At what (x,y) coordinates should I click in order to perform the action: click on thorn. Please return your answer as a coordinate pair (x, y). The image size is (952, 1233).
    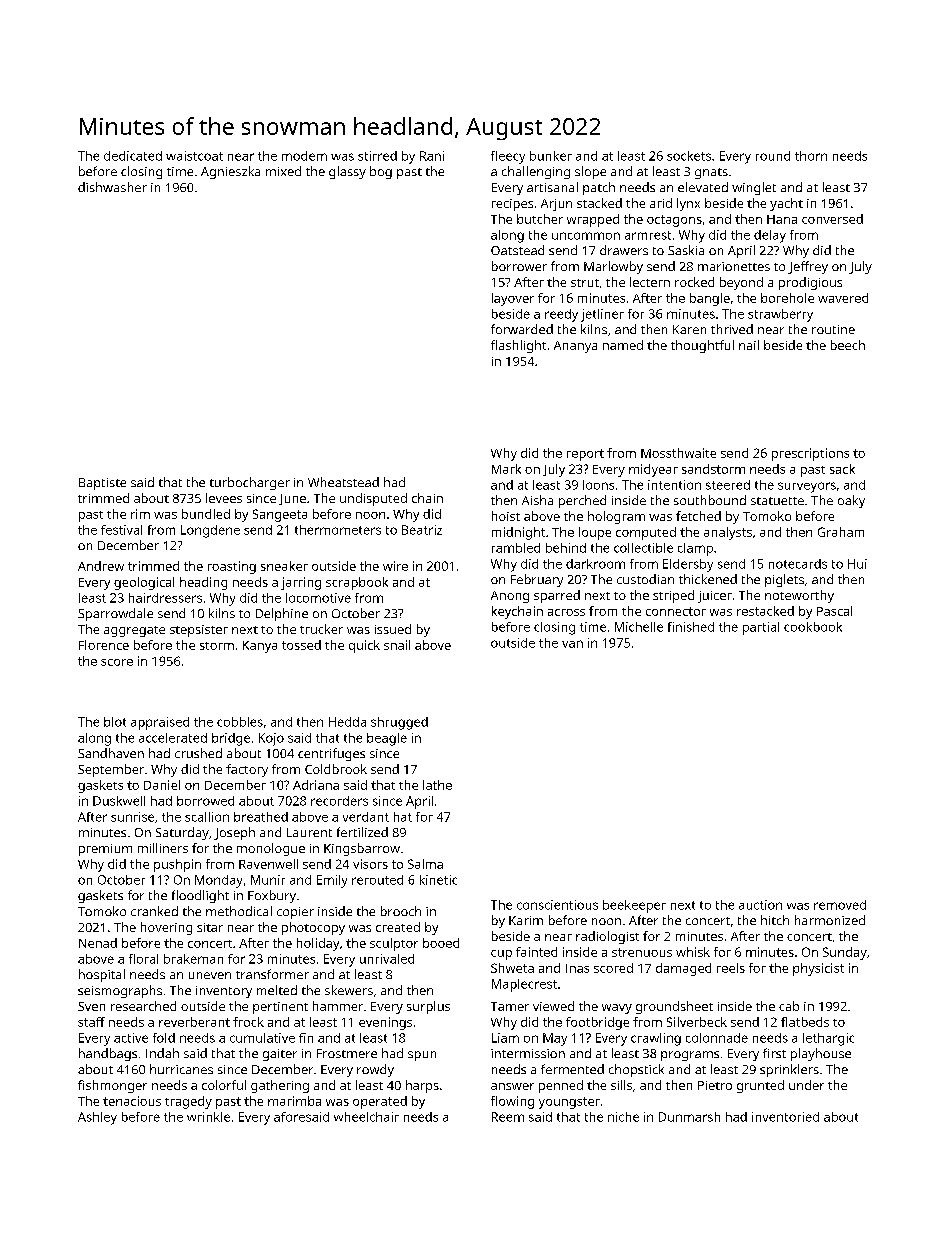
    Looking at the image, I should click on (811, 156).
